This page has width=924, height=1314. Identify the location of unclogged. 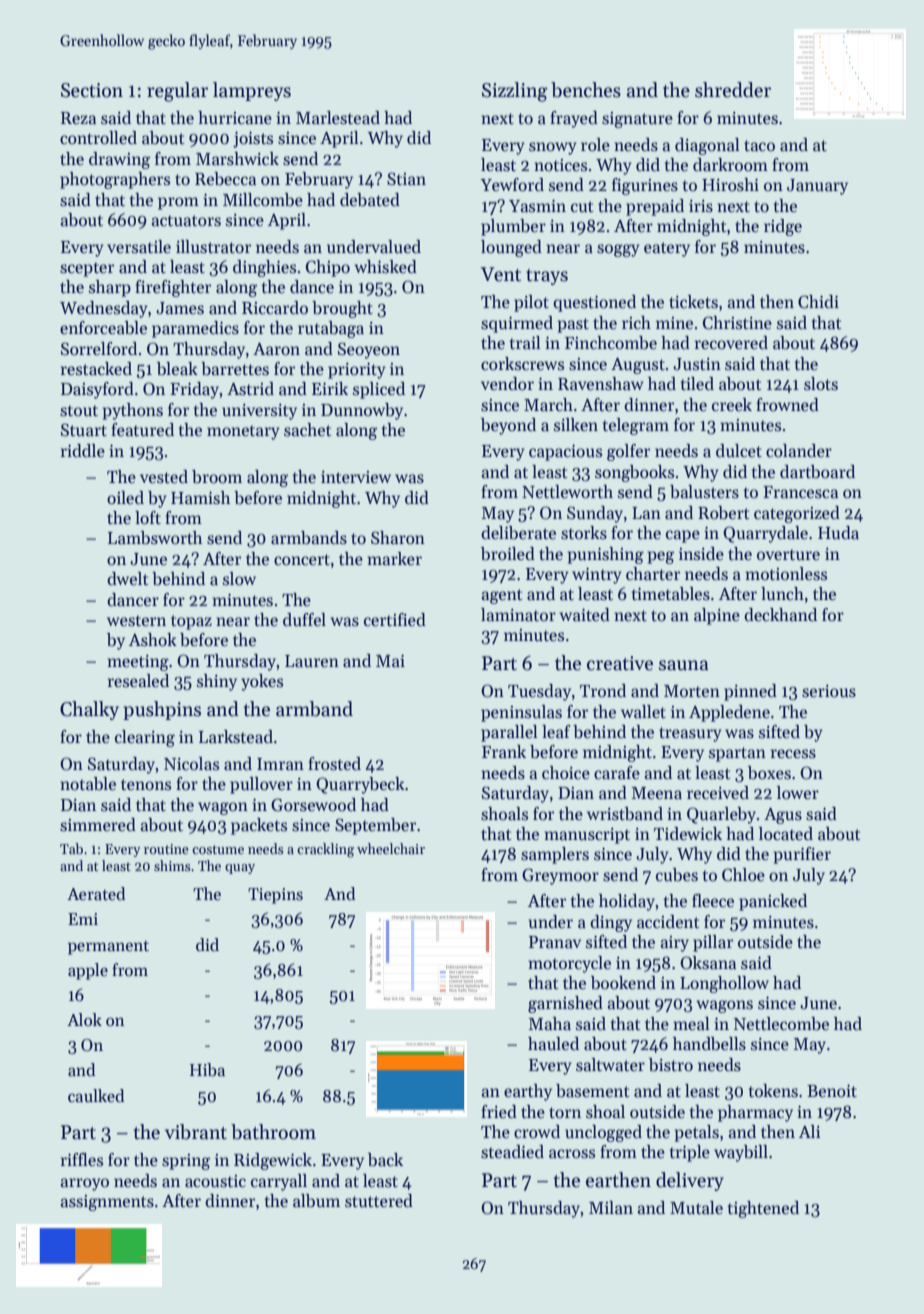
(603, 1133).
